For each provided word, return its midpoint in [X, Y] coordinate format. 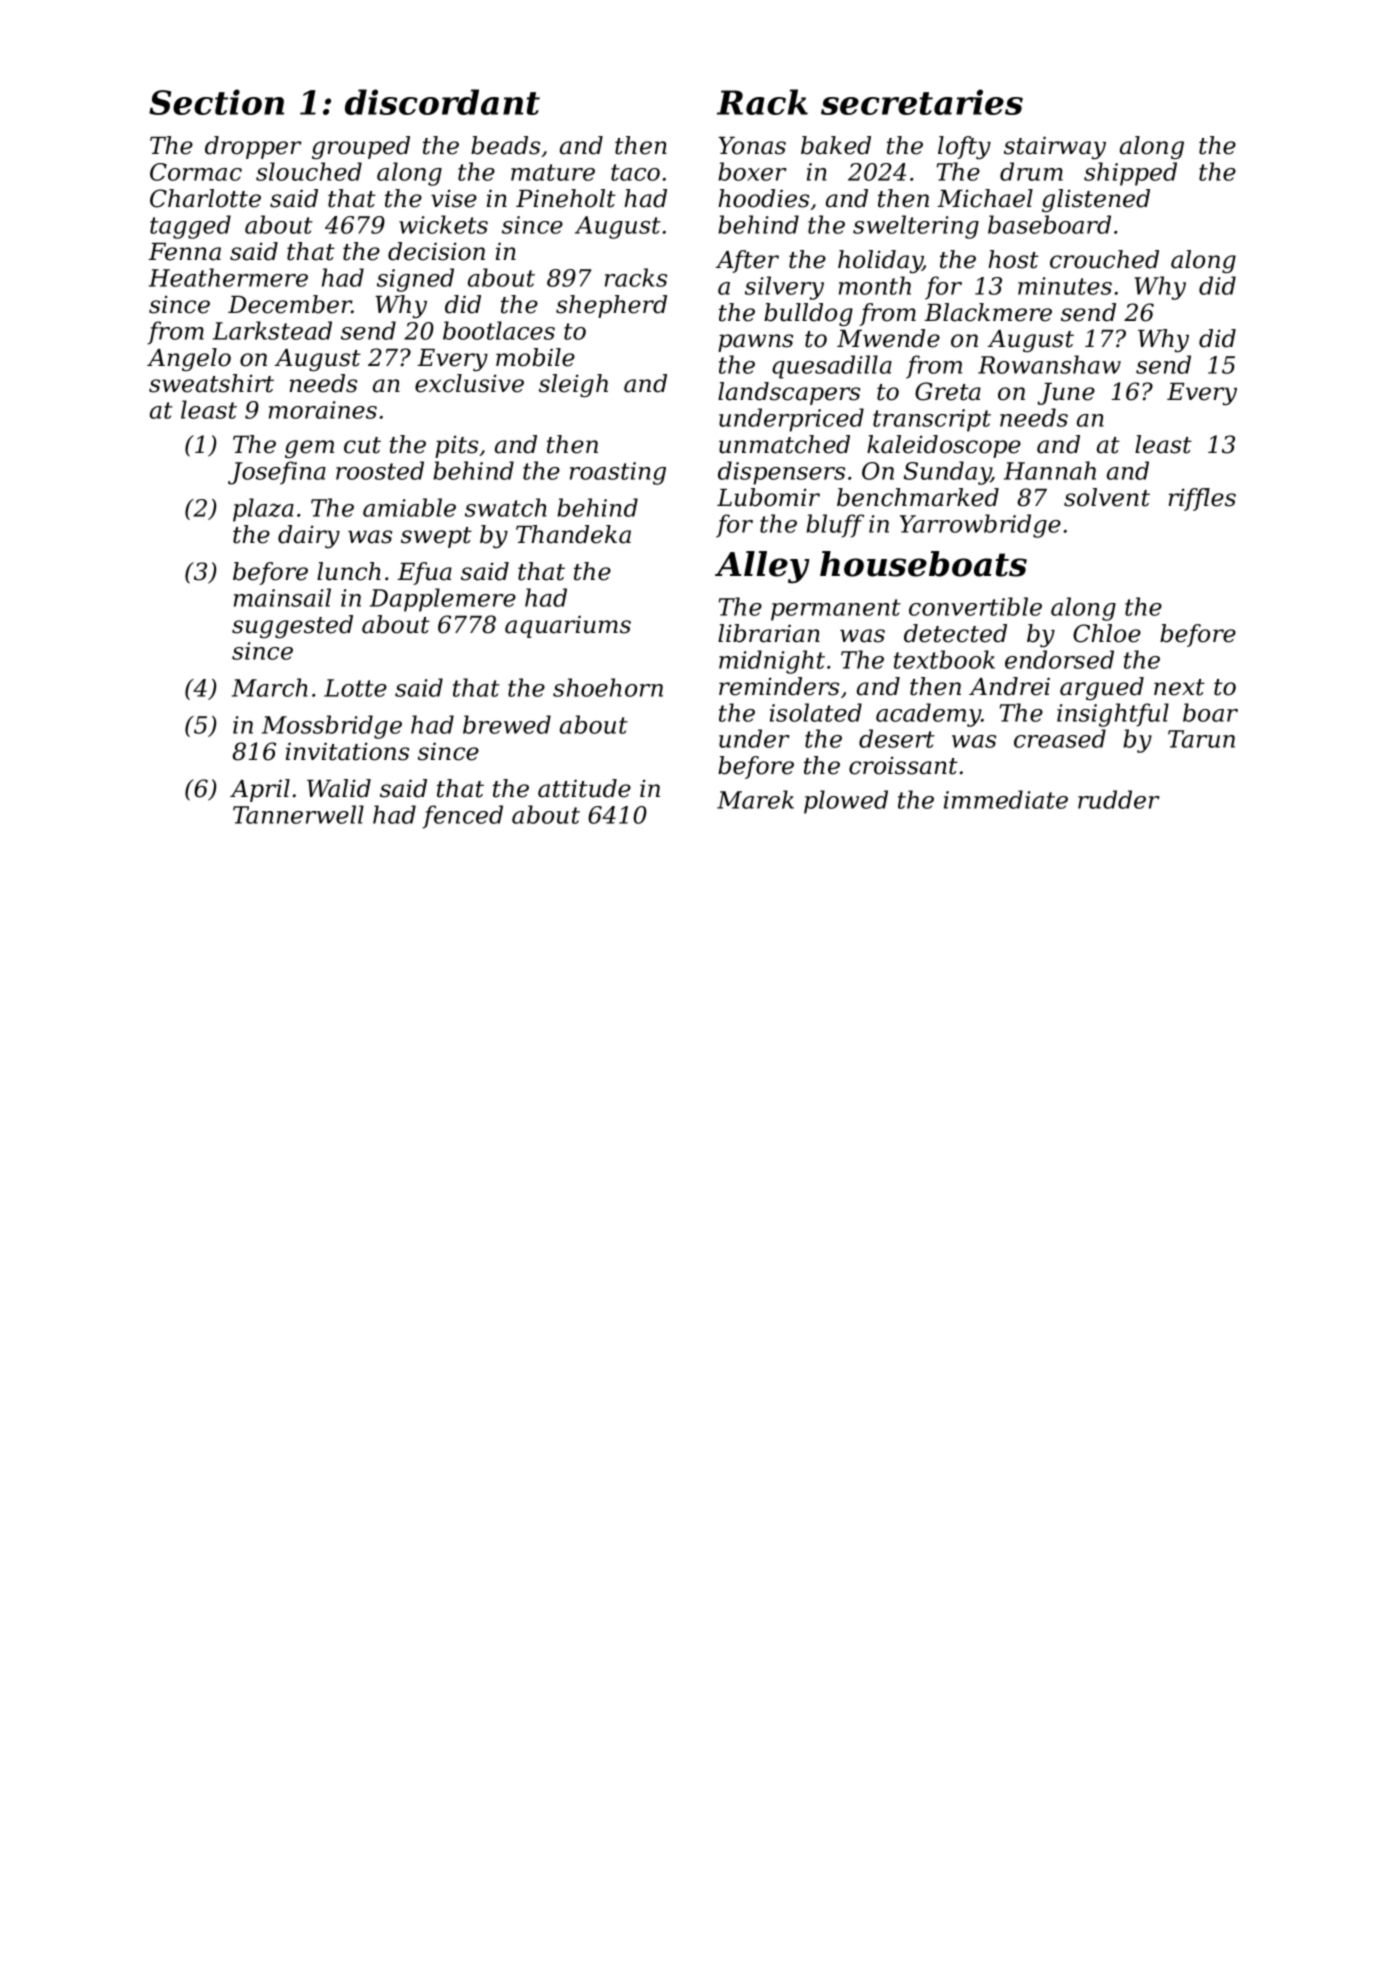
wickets [443, 224]
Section [216, 102]
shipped [1130, 174]
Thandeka [573, 534]
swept [436, 537]
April [260, 790]
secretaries [922, 102]
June [1066, 394]
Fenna [184, 252]
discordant [442, 102]
